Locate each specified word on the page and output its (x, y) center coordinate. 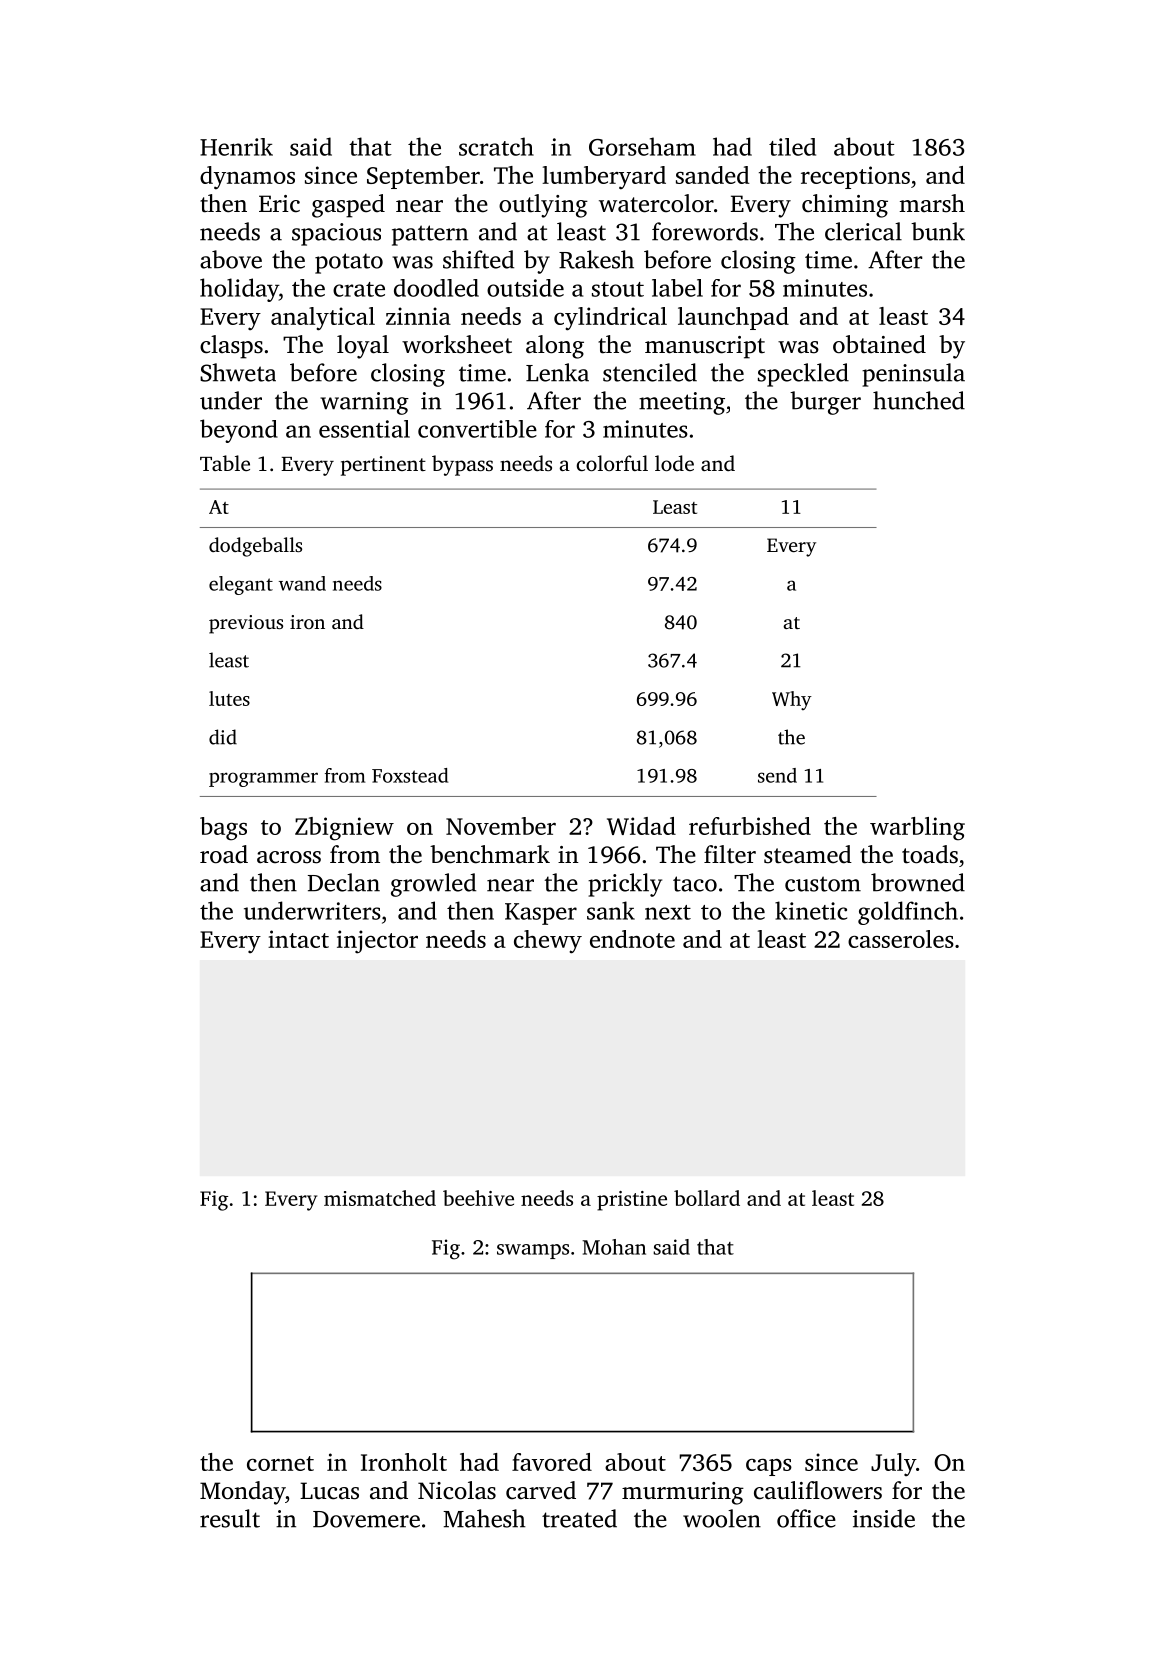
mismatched (380, 1198)
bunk (938, 231)
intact (298, 939)
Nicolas (457, 1490)
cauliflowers (818, 1490)
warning (364, 403)
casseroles (901, 939)
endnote (632, 939)
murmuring (683, 1493)
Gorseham (642, 146)
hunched (919, 400)
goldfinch (908, 913)
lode (674, 463)
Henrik (236, 147)
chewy (548, 942)
